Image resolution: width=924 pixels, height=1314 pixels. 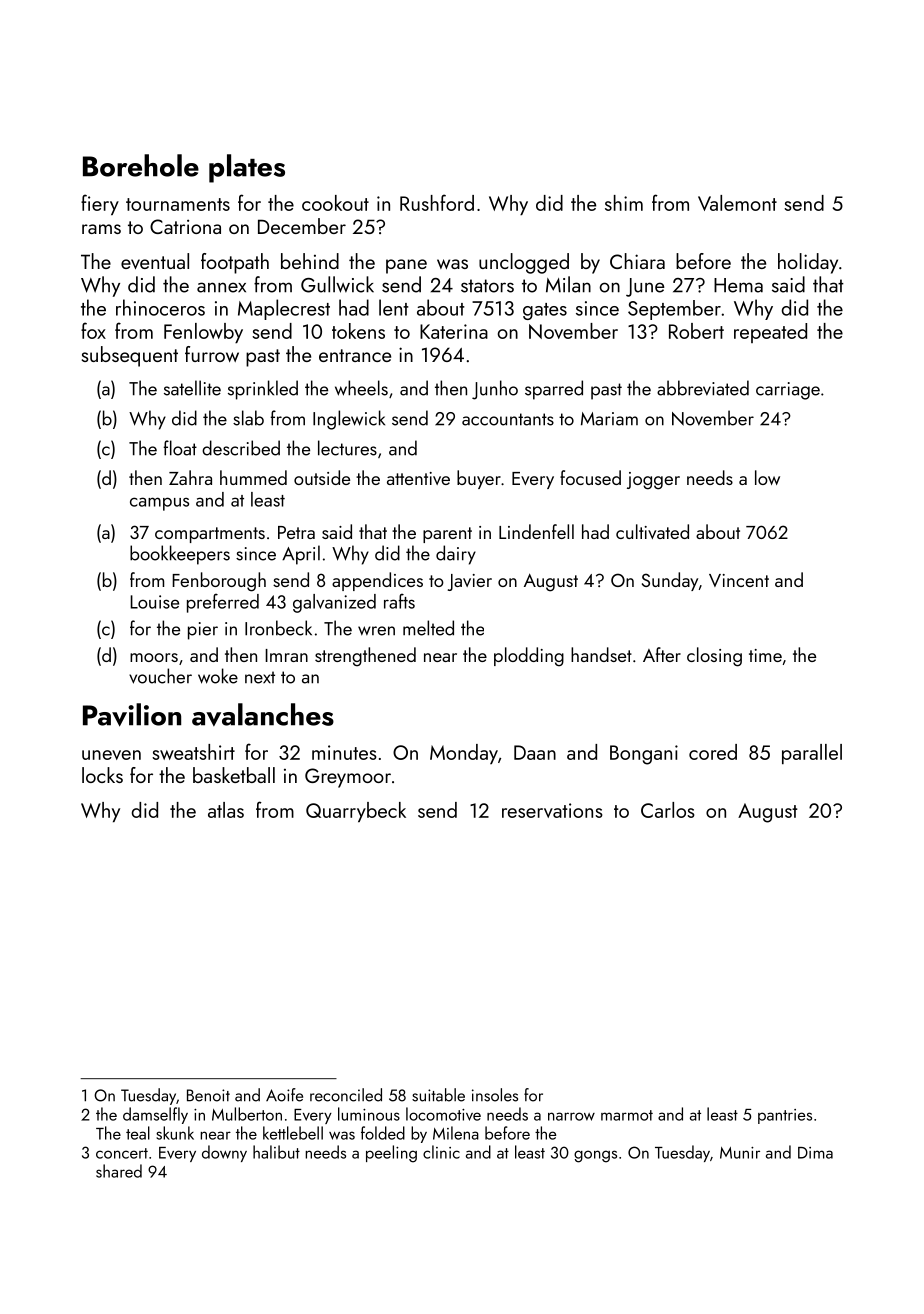 I want to click on Monday, so click(x=464, y=754).
